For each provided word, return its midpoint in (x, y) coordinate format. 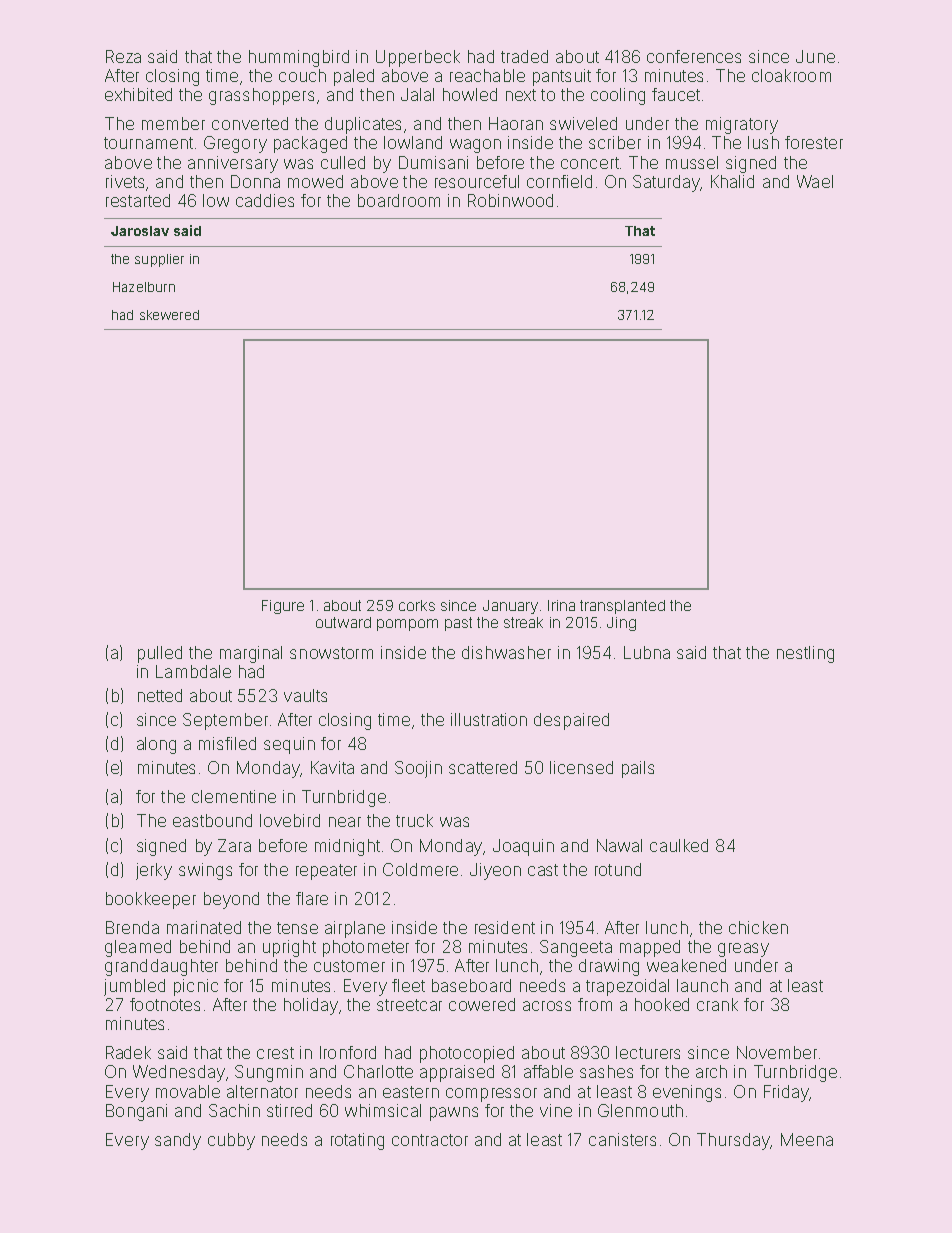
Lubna (647, 652)
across (547, 1006)
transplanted (622, 607)
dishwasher (506, 652)
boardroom (399, 200)
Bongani (136, 1112)
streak (523, 622)
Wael (815, 181)
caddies (265, 200)
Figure (283, 607)
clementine (234, 796)
